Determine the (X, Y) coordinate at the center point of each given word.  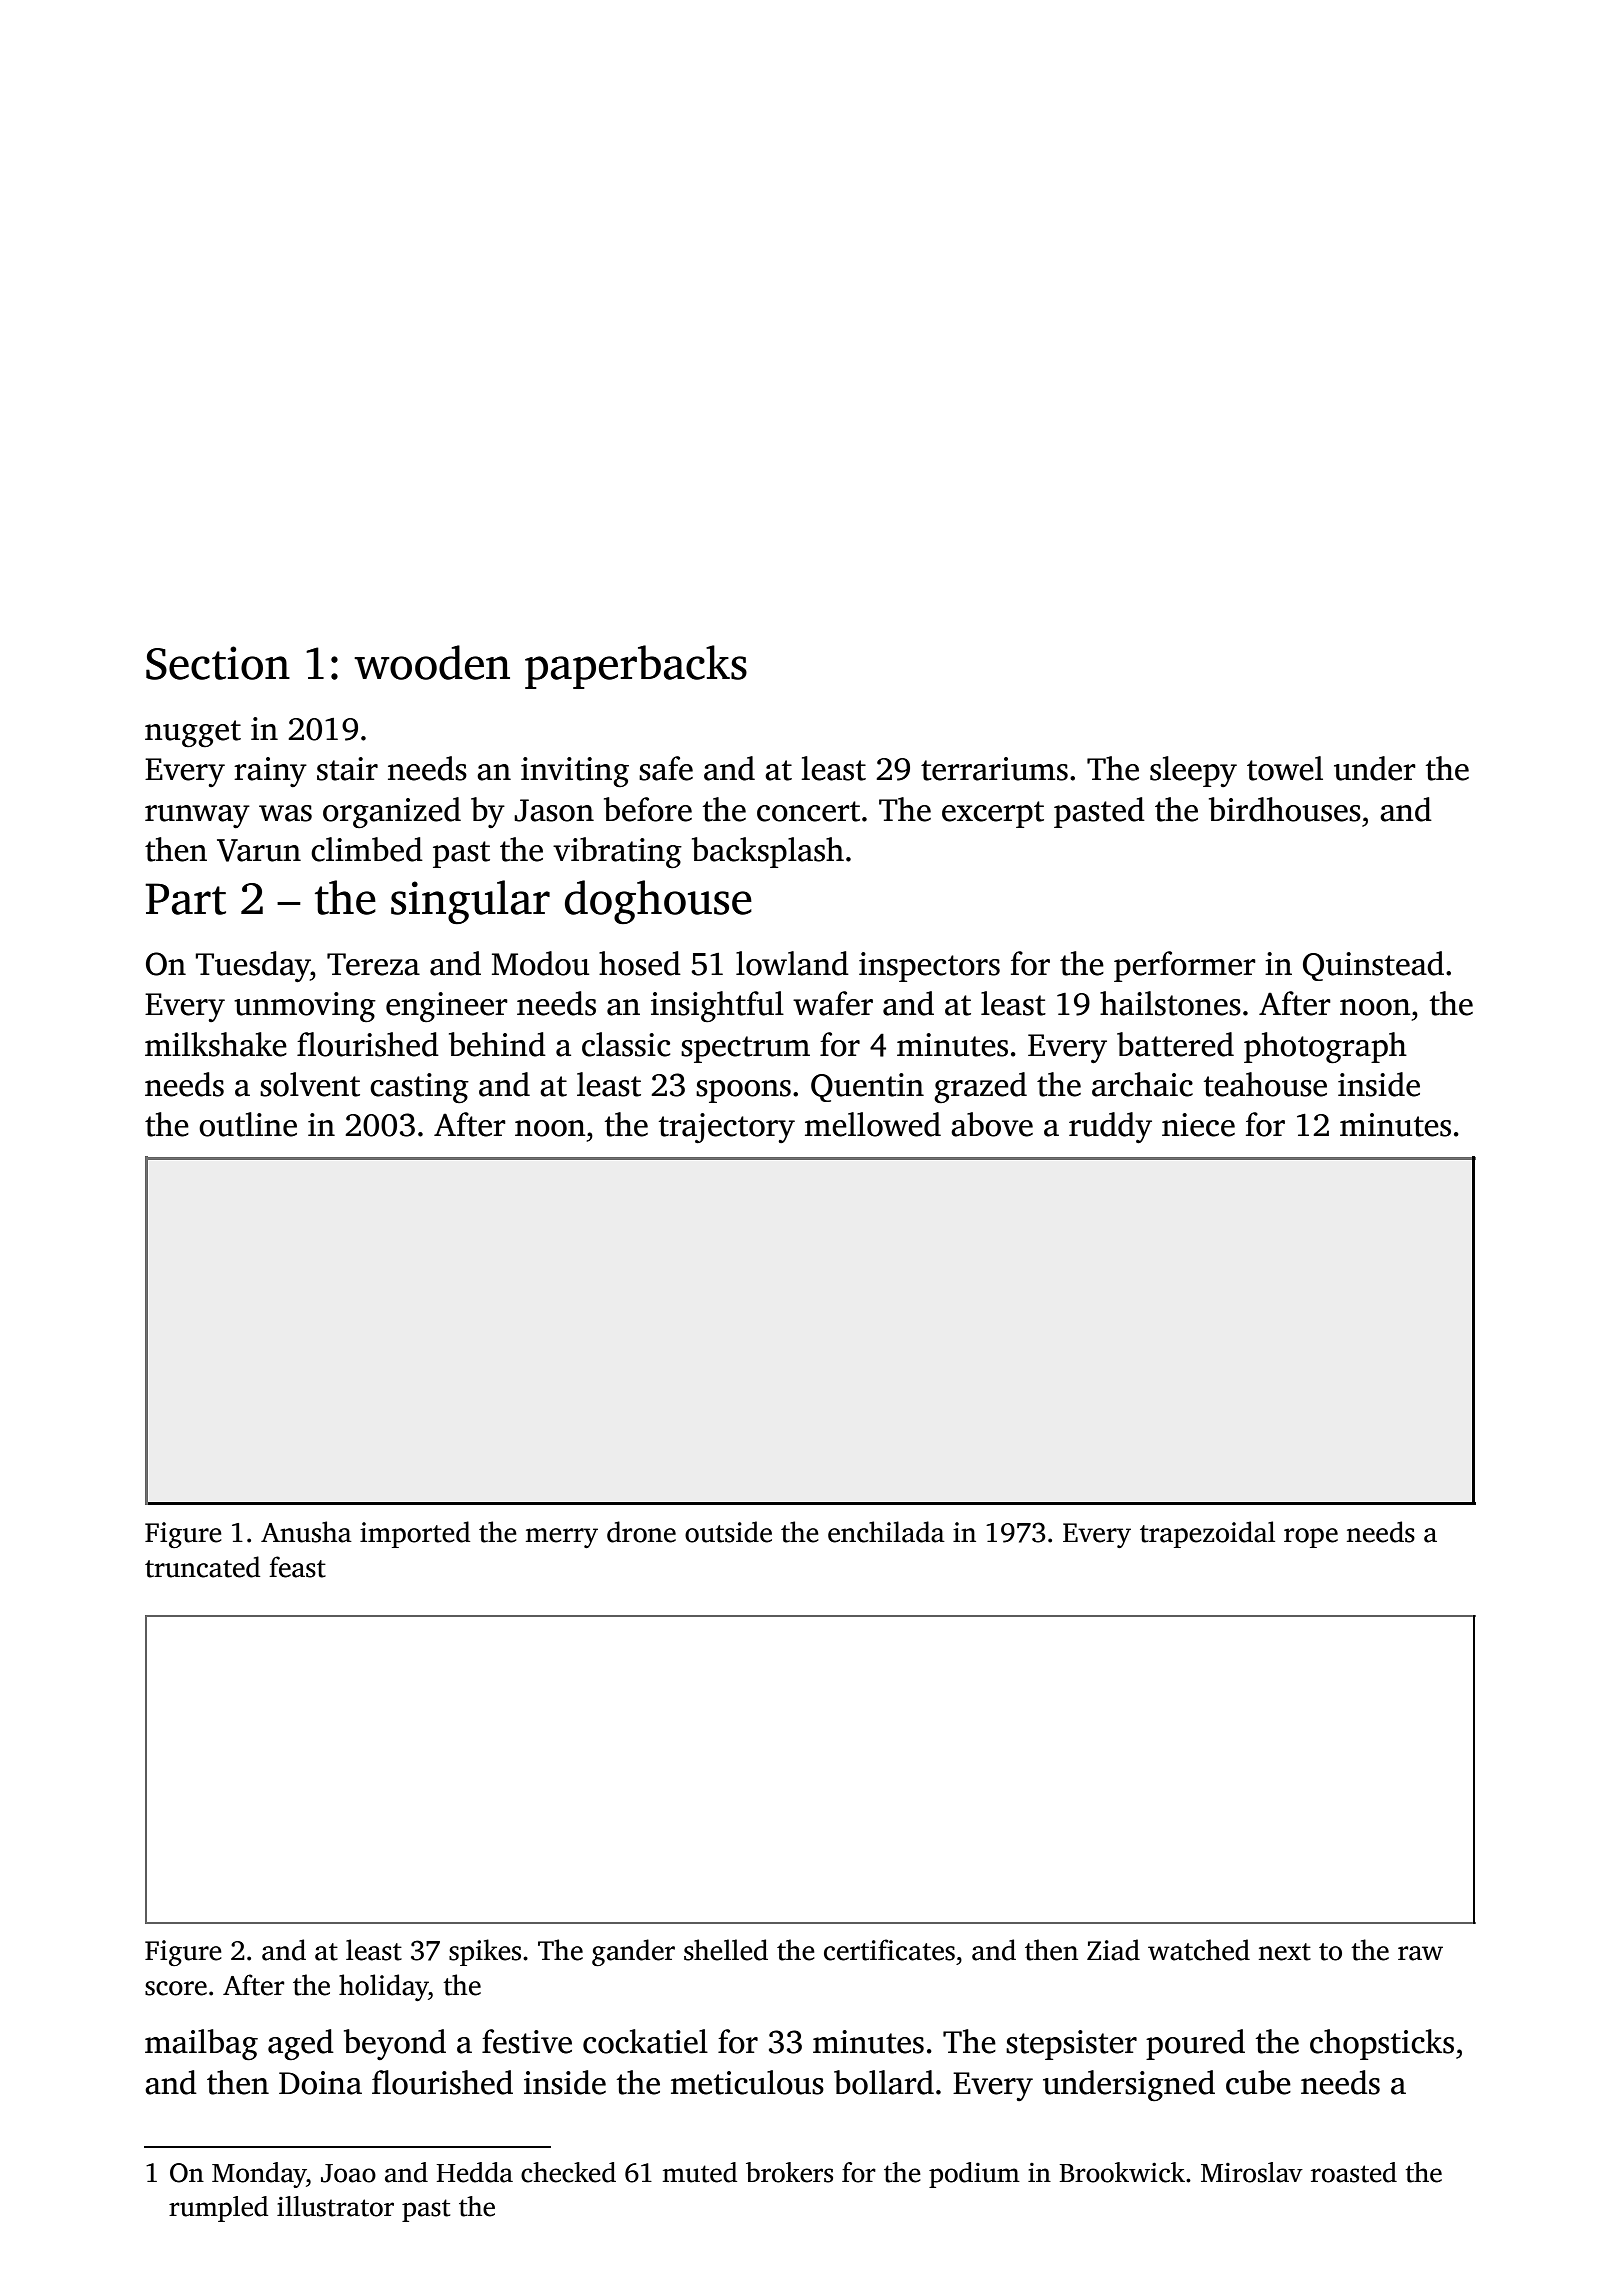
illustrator (335, 2206)
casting (419, 1088)
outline (248, 1124)
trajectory (727, 1128)
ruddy (1110, 1127)
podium (974, 2175)
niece (1198, 1125)
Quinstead (1373, 966)
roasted (1354, 2172)
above (992, 1124)
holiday (384, 1987)
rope (1311, 1538)
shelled (726, 1950)
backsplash (768, 852)
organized (392, 813)
